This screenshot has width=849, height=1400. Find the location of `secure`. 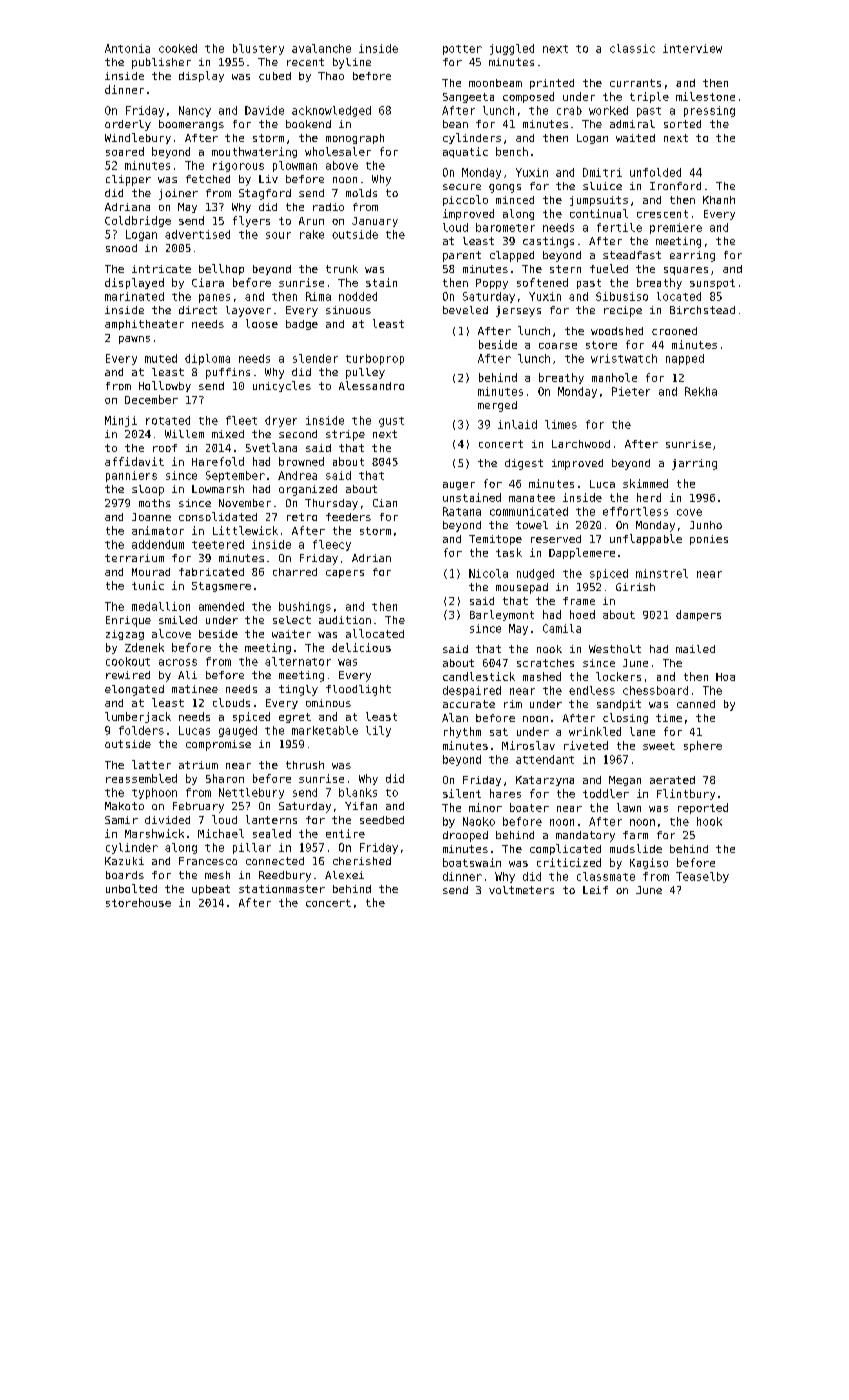

secure is located at coordinates (462, 187).
